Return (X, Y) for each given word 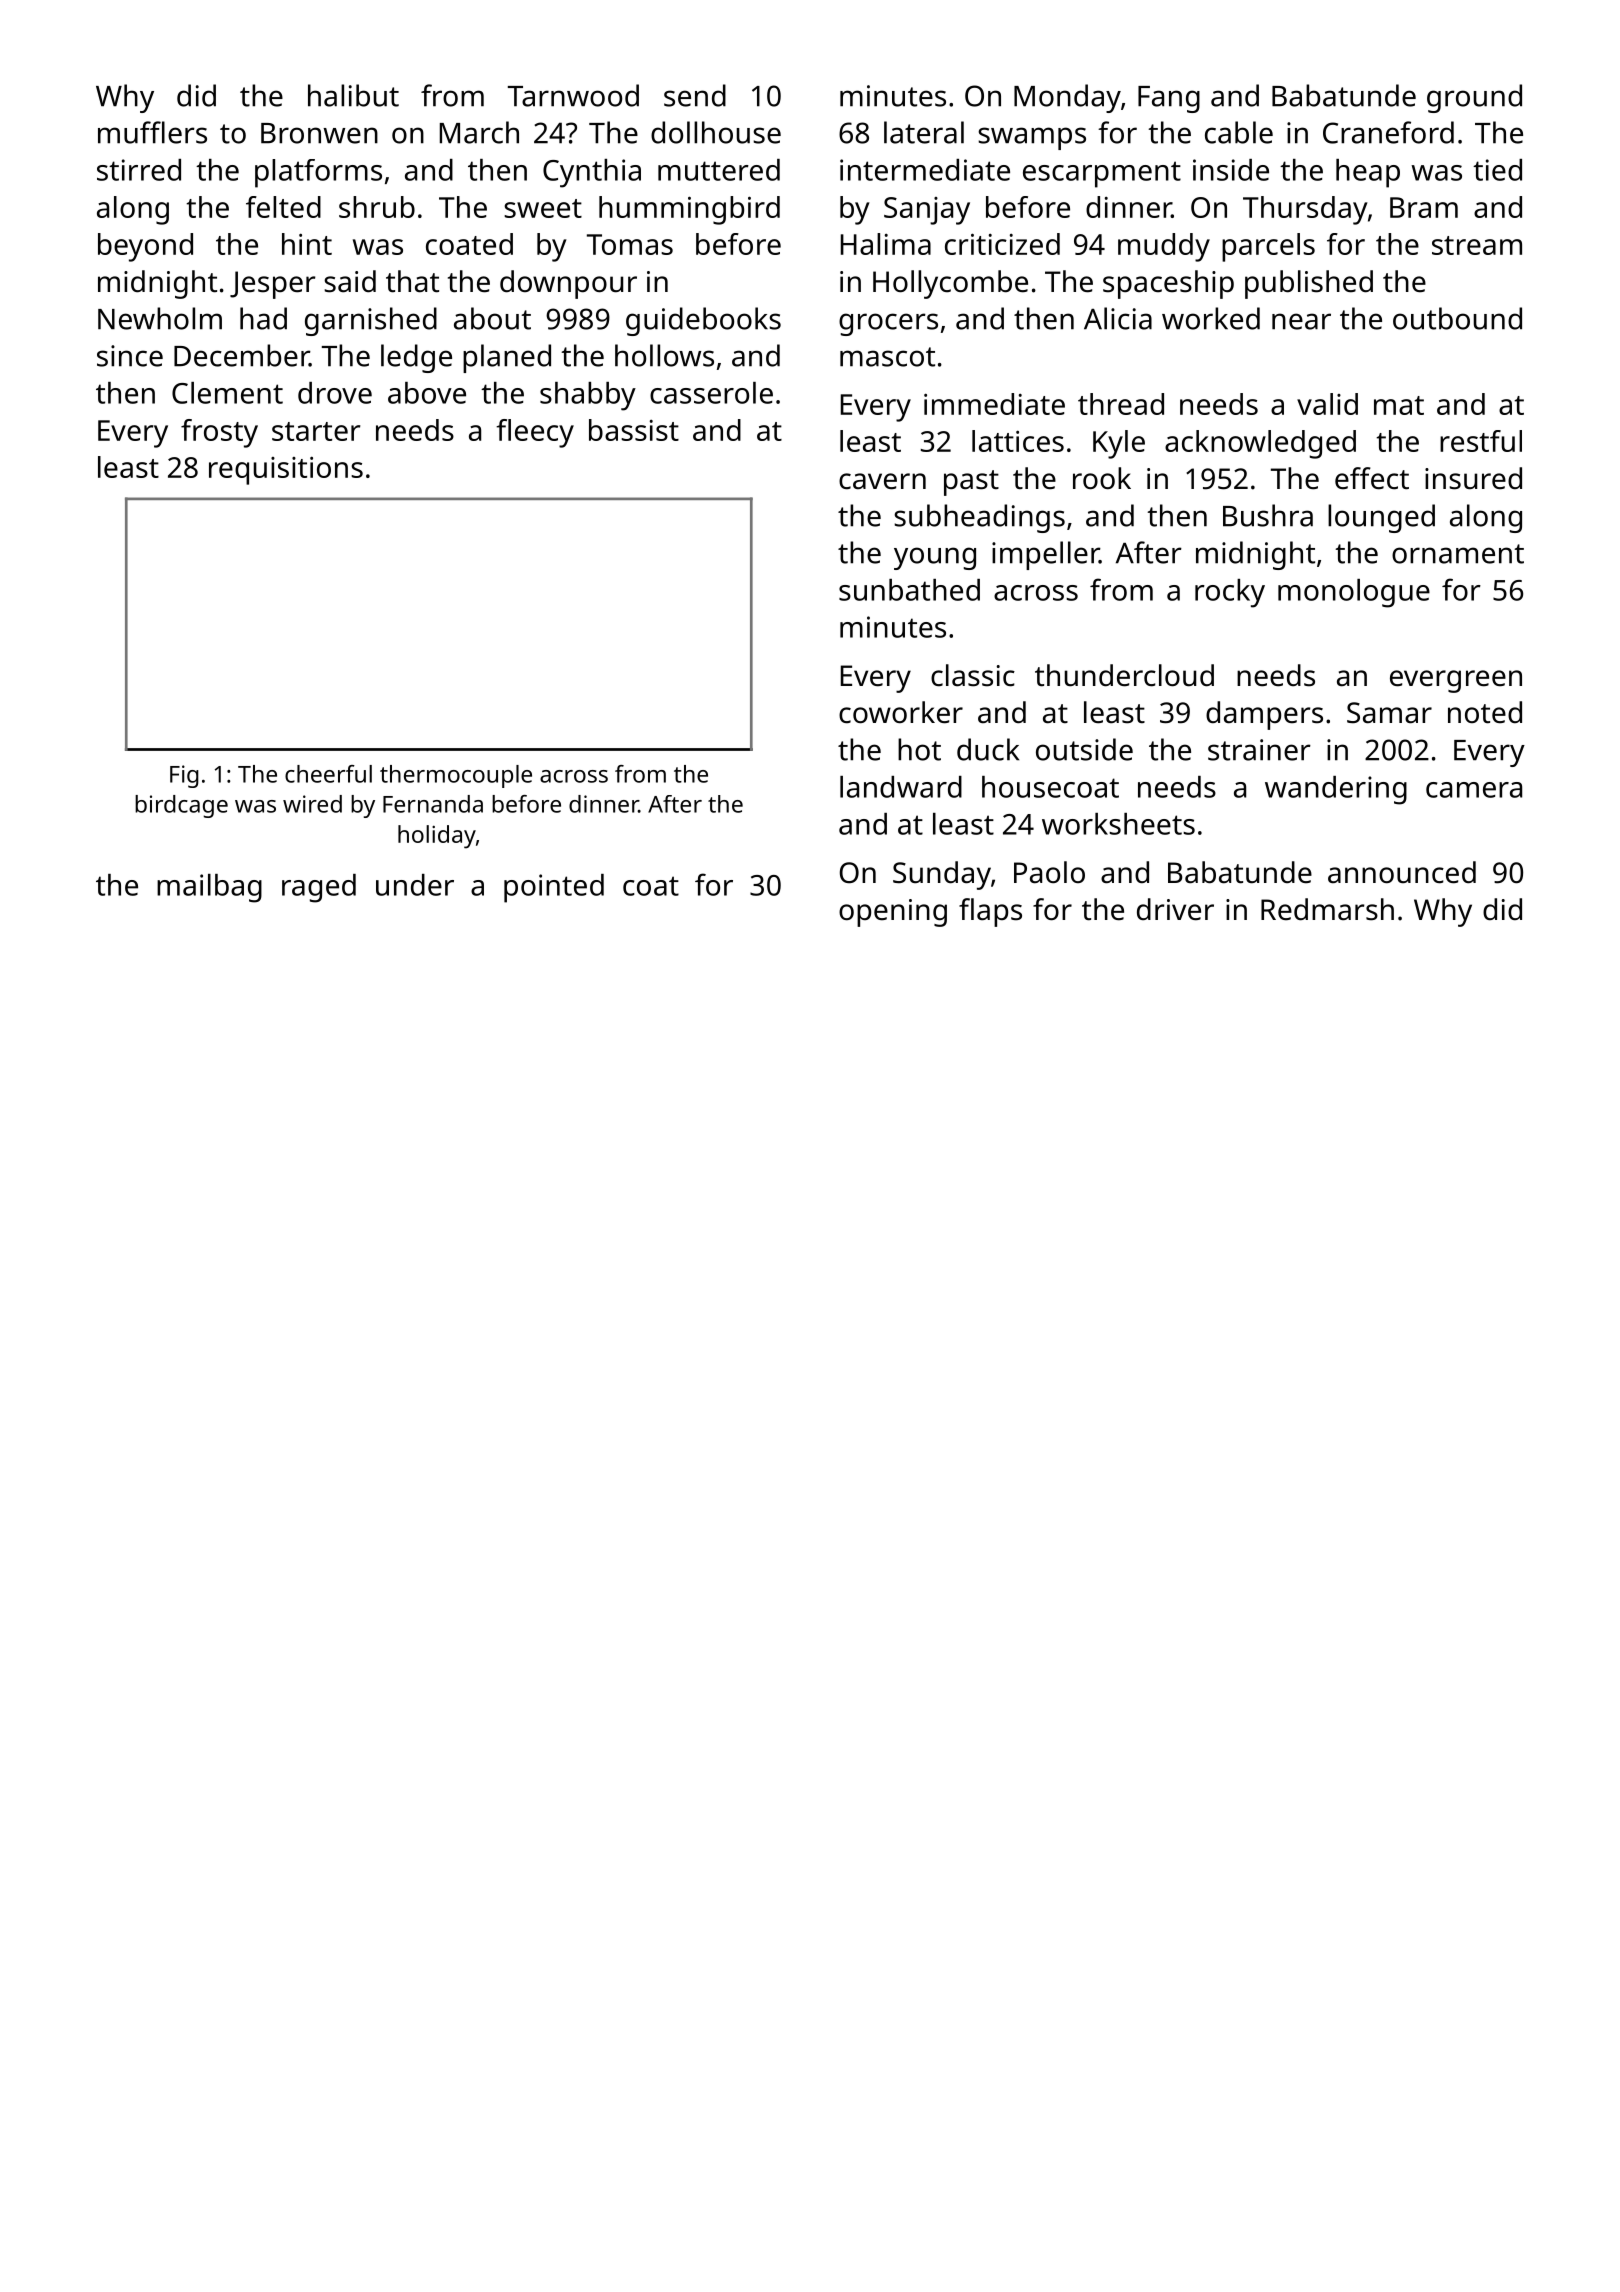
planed (507, 358)
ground (1474, 98)
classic (973, 675)
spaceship (1168, 284)
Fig (184, 776)
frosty (219, 433)
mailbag (209, 888)
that (412, 281)
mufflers (152, 132)
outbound (1457, 318)
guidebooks (703, 321)
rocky (1230, 593)
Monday (1067, 98)
